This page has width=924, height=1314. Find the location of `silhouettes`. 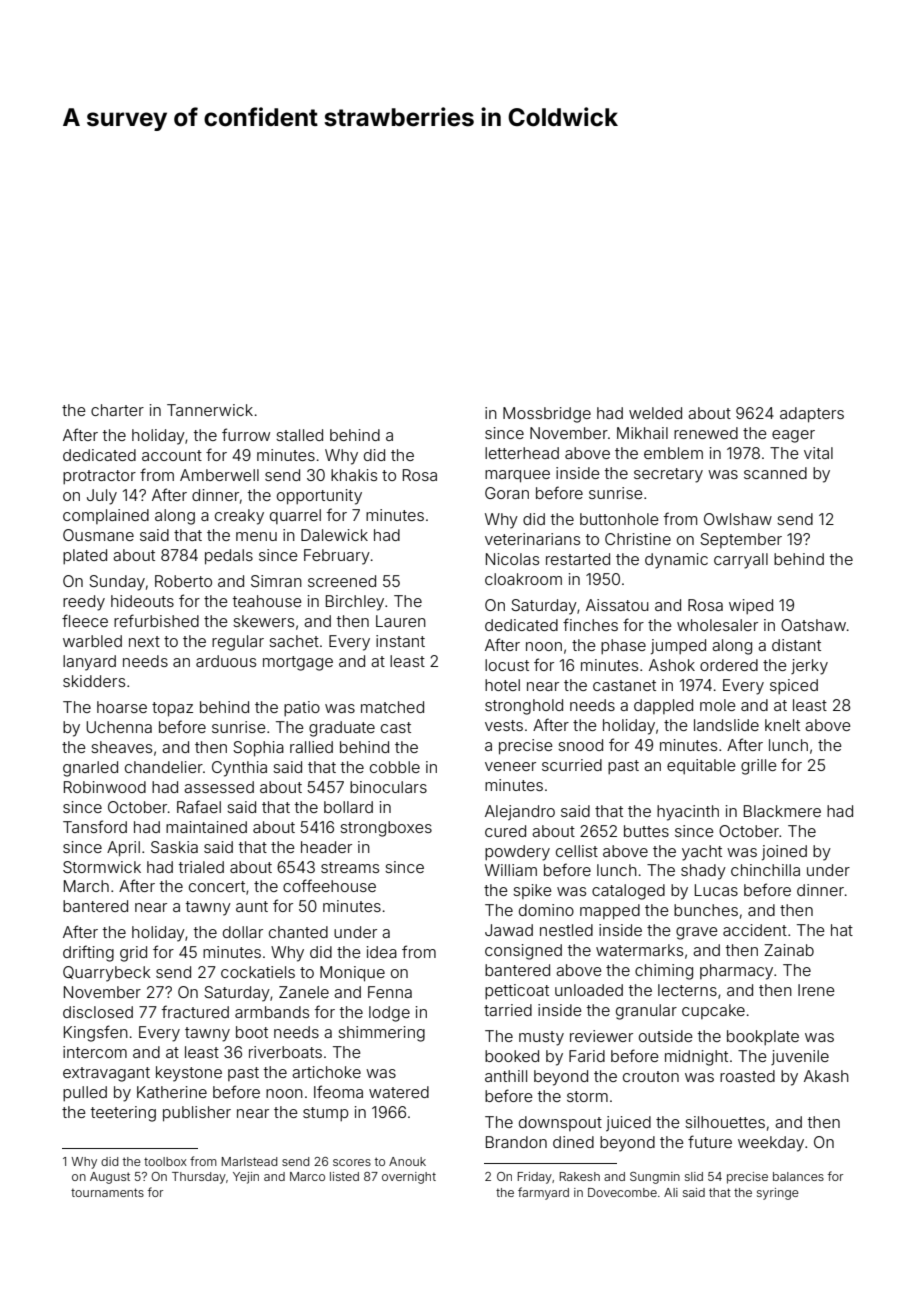

silhouettes is located at coordinates (725, 1122).
